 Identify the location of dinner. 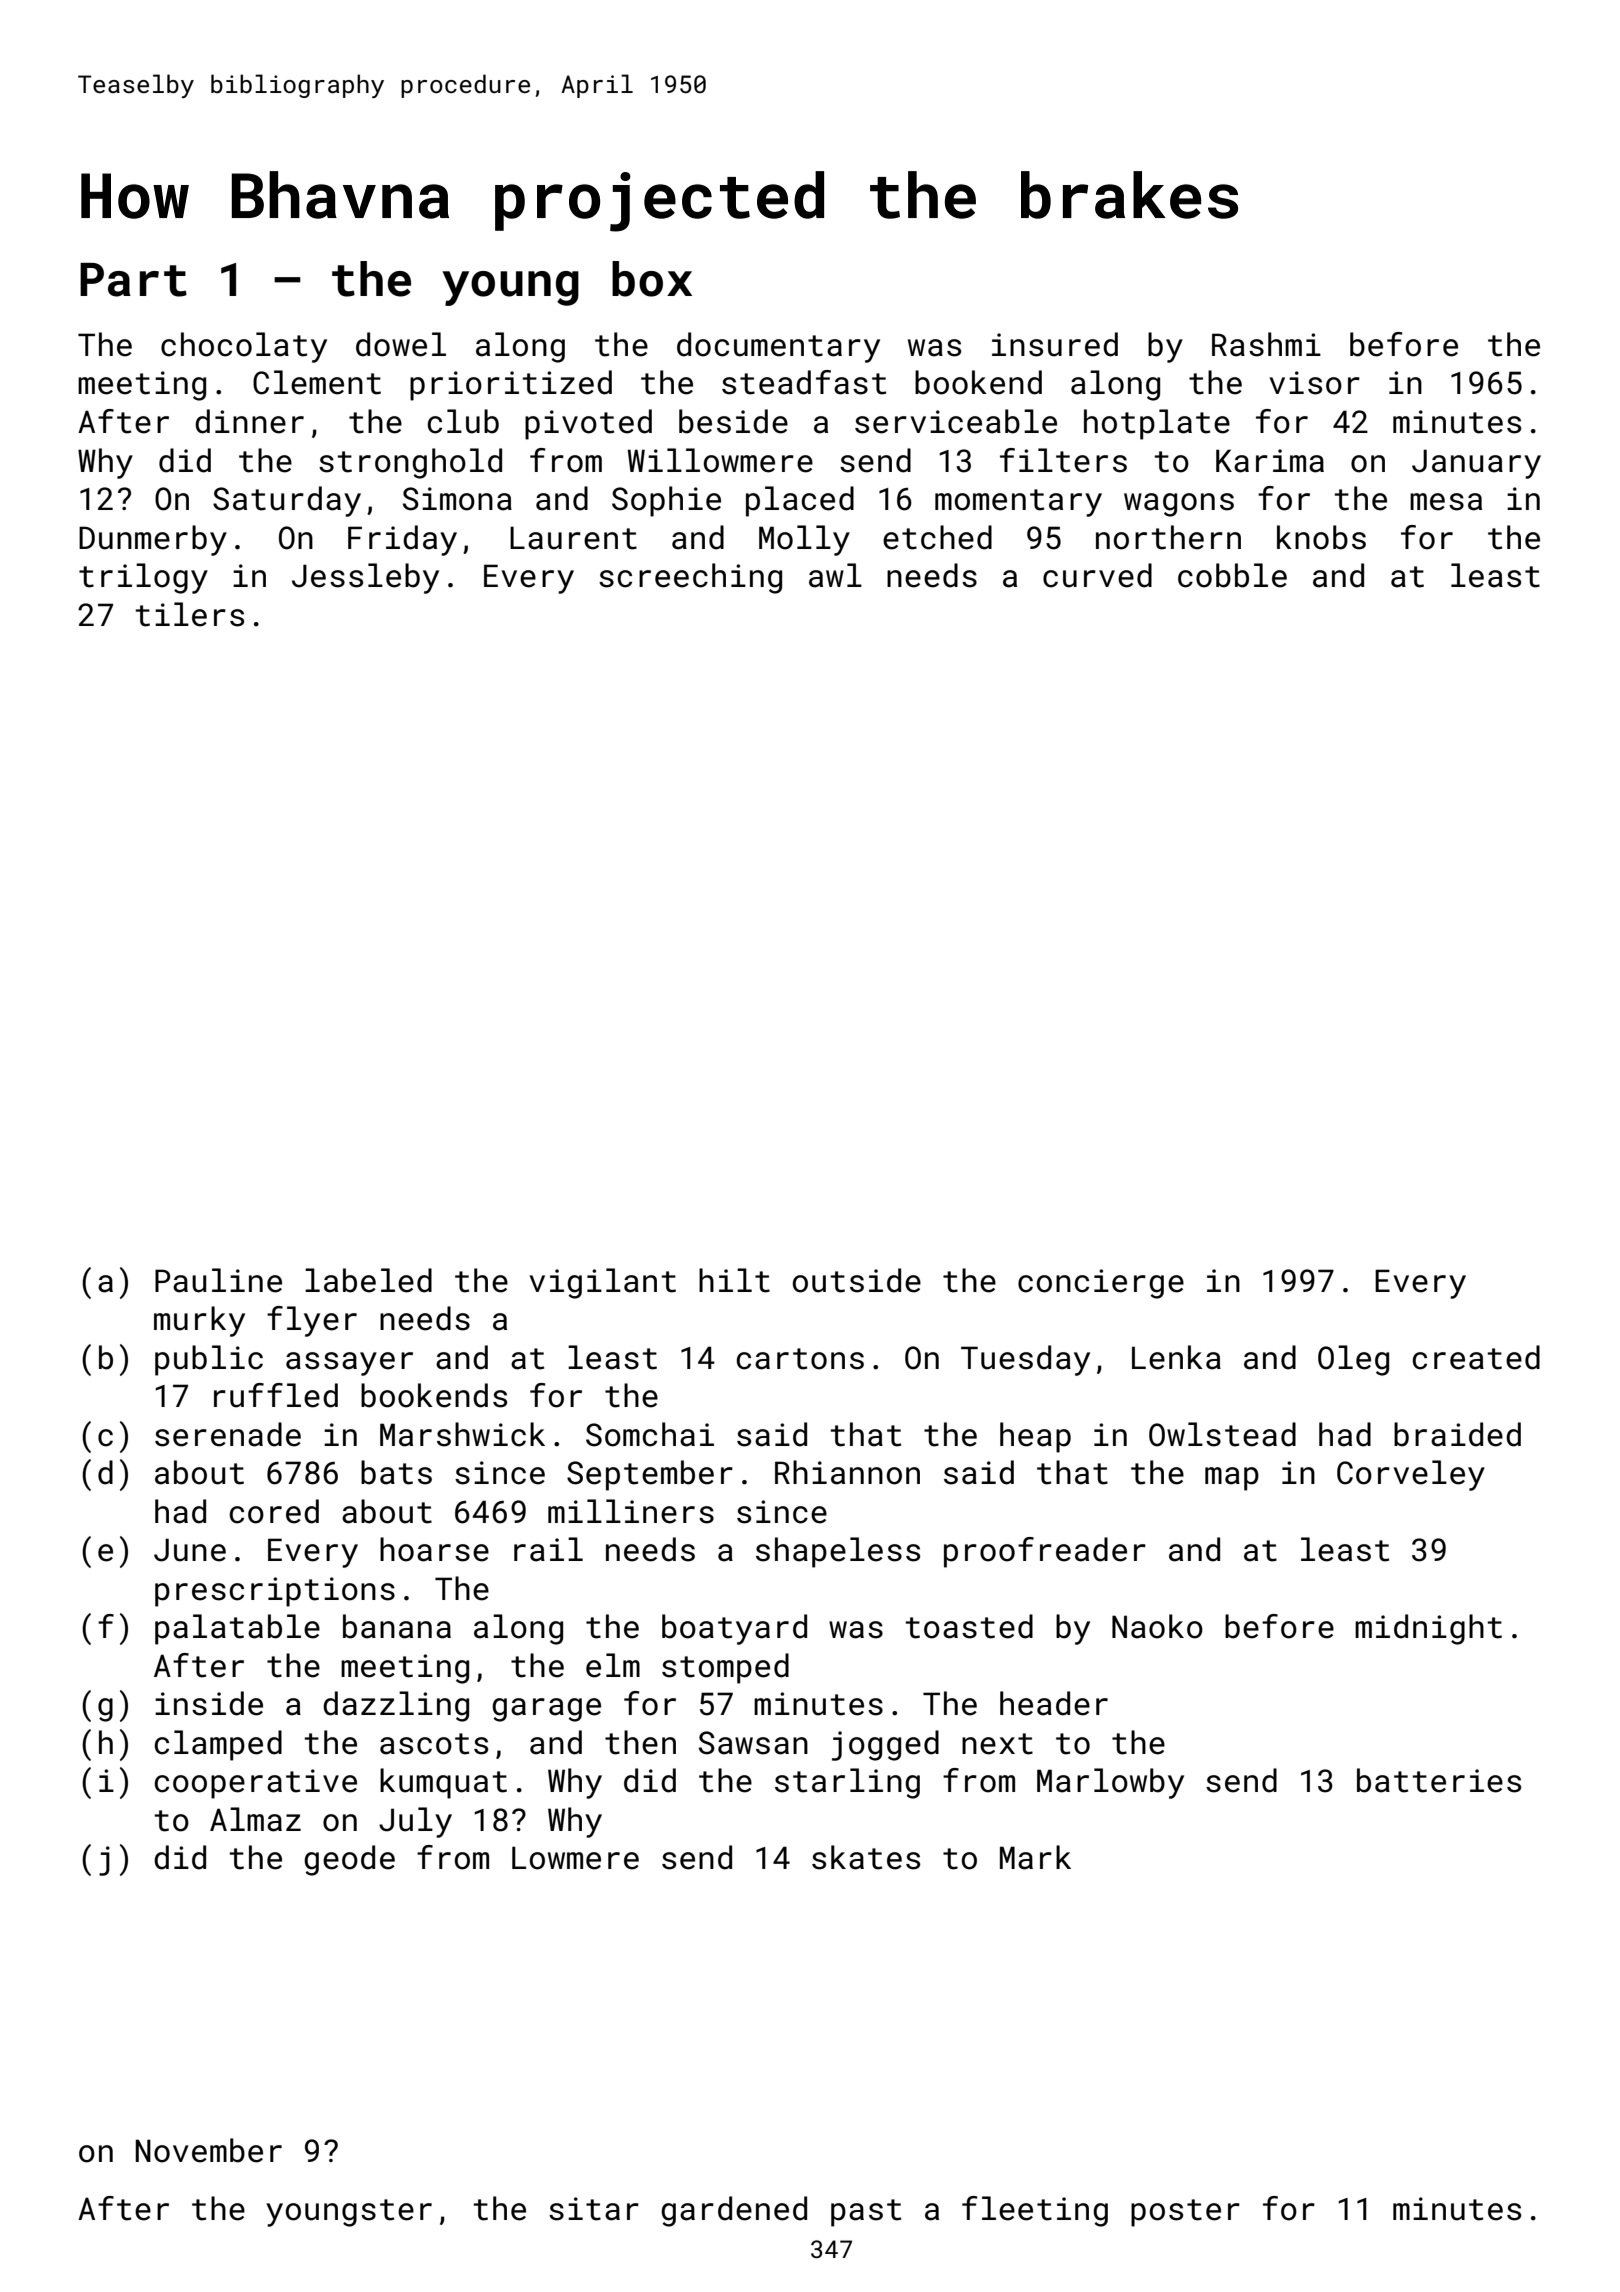
(249, 421).
